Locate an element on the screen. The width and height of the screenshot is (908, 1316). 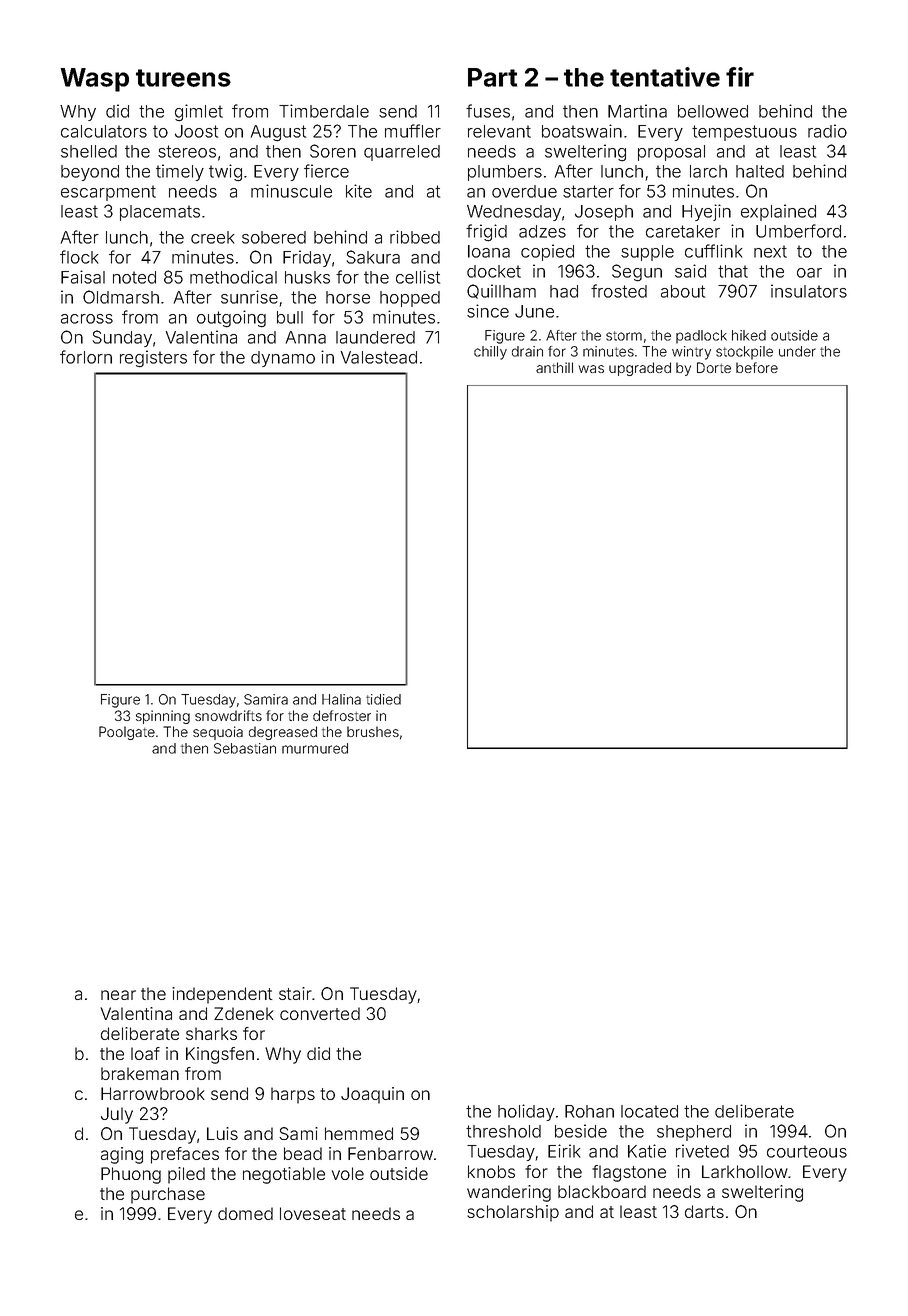
ribbed is located at coordinates (415, 237).
